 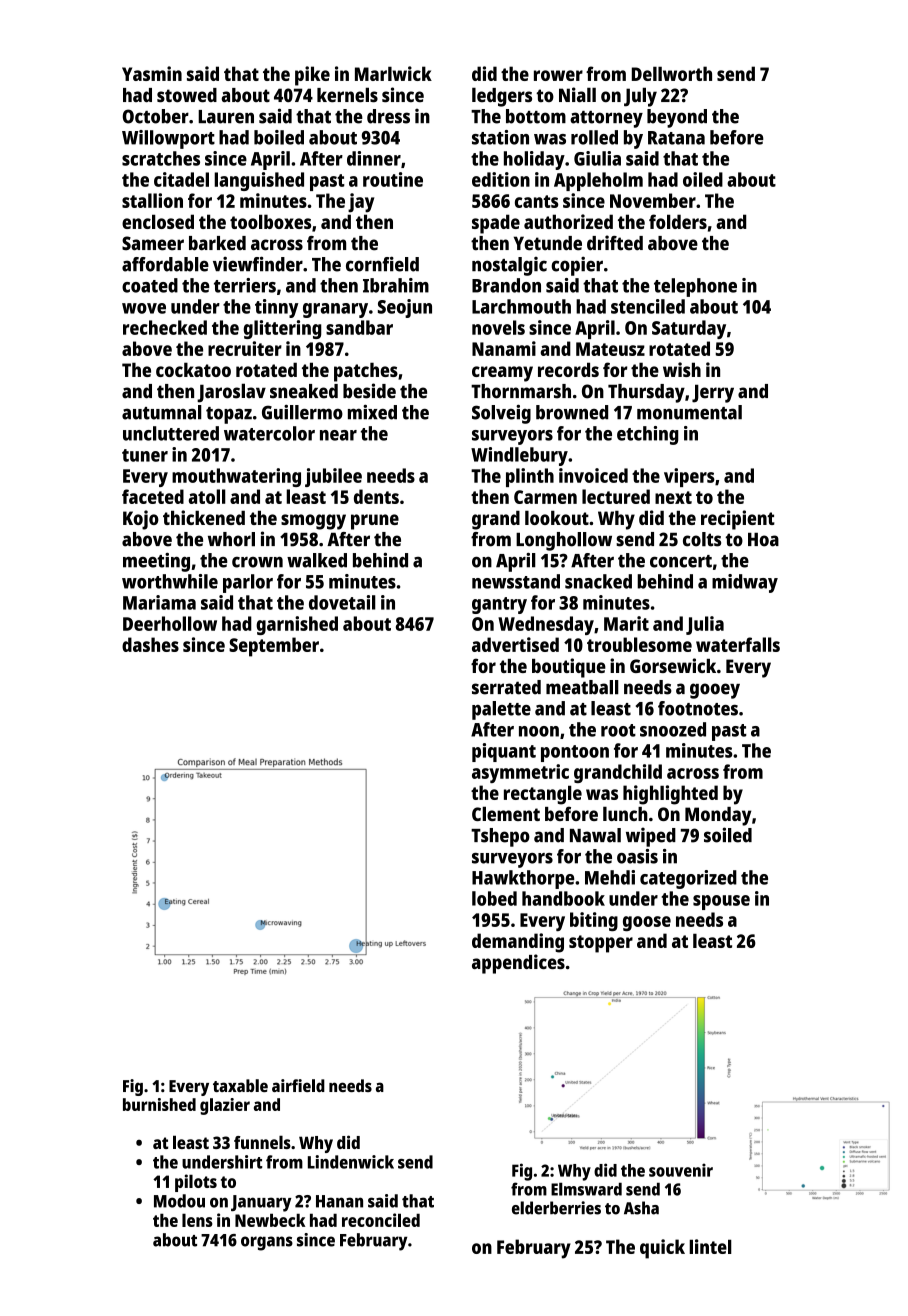 What do you see at coordinates (502, 374) in the document?
I see `creamy` at bounding box center [502, 374].
